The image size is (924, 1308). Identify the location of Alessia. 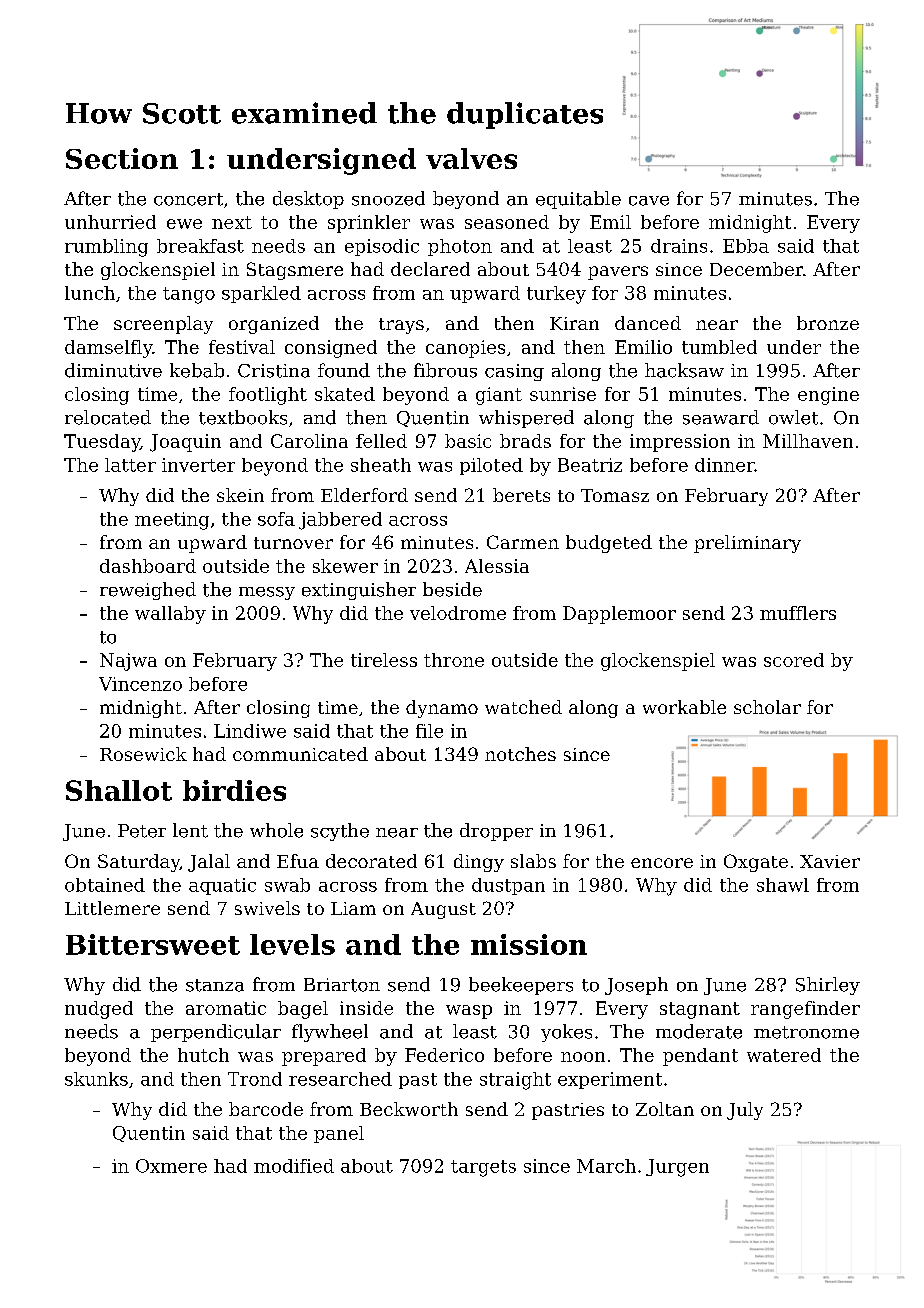
(497, 566).
